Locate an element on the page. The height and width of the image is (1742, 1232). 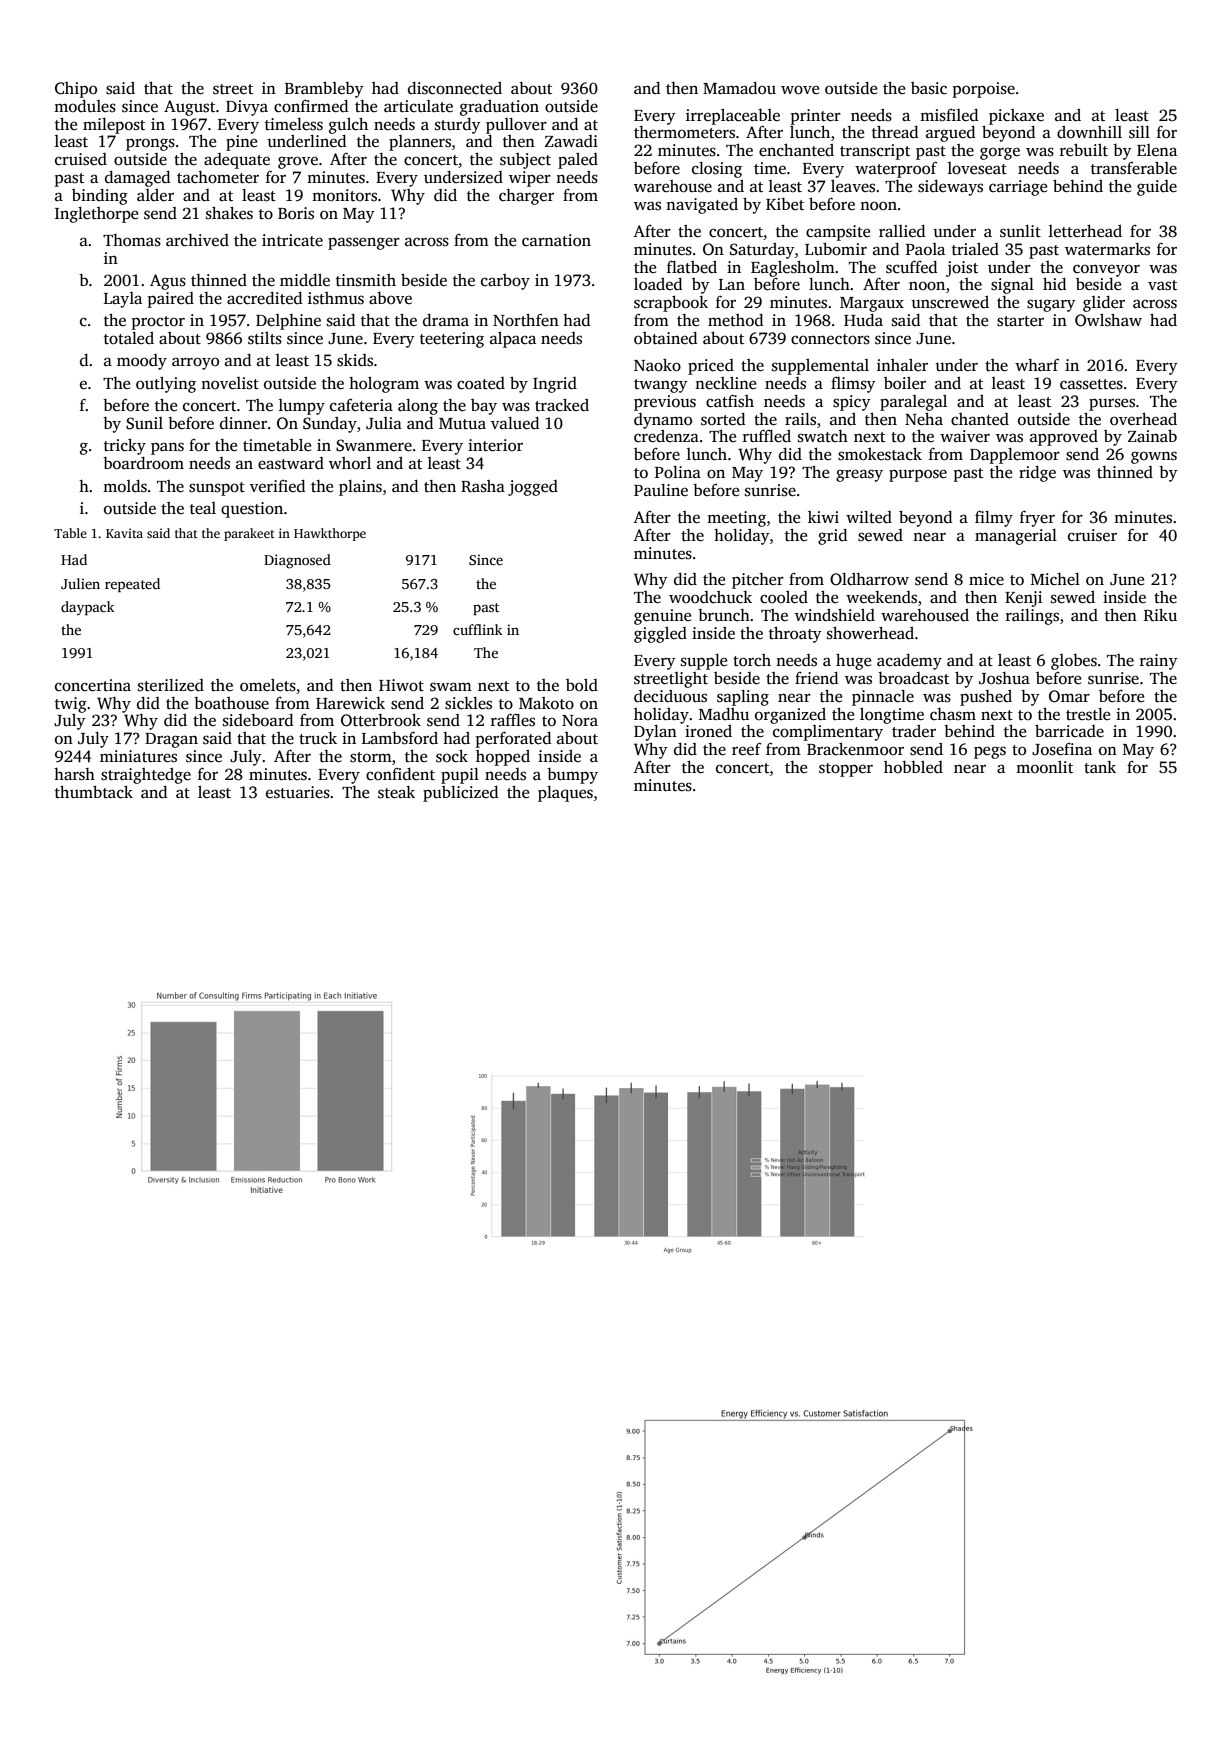
moody is located at coordinates (142, 362).
